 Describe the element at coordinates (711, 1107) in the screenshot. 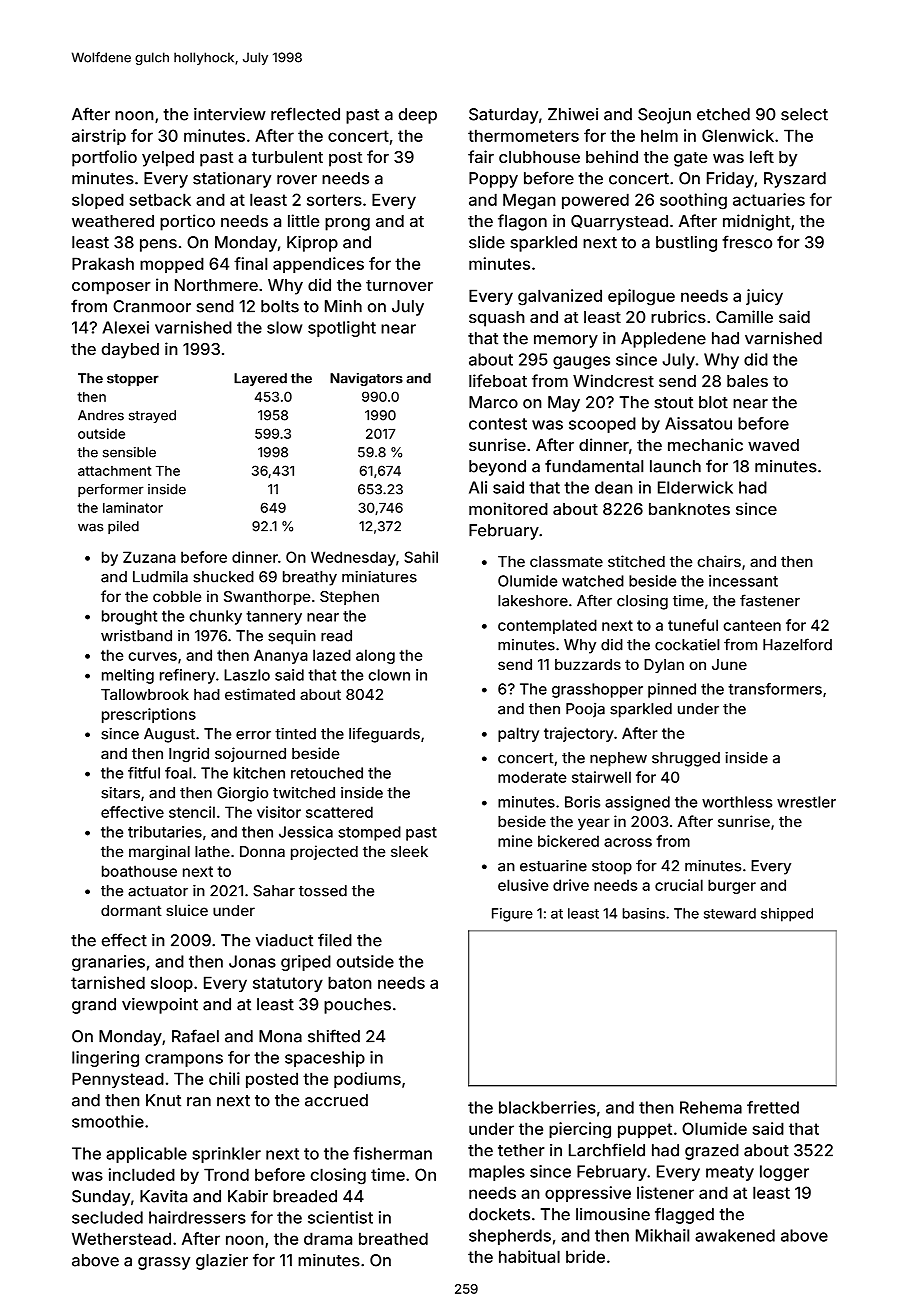

I see `Rehema` at that location.
